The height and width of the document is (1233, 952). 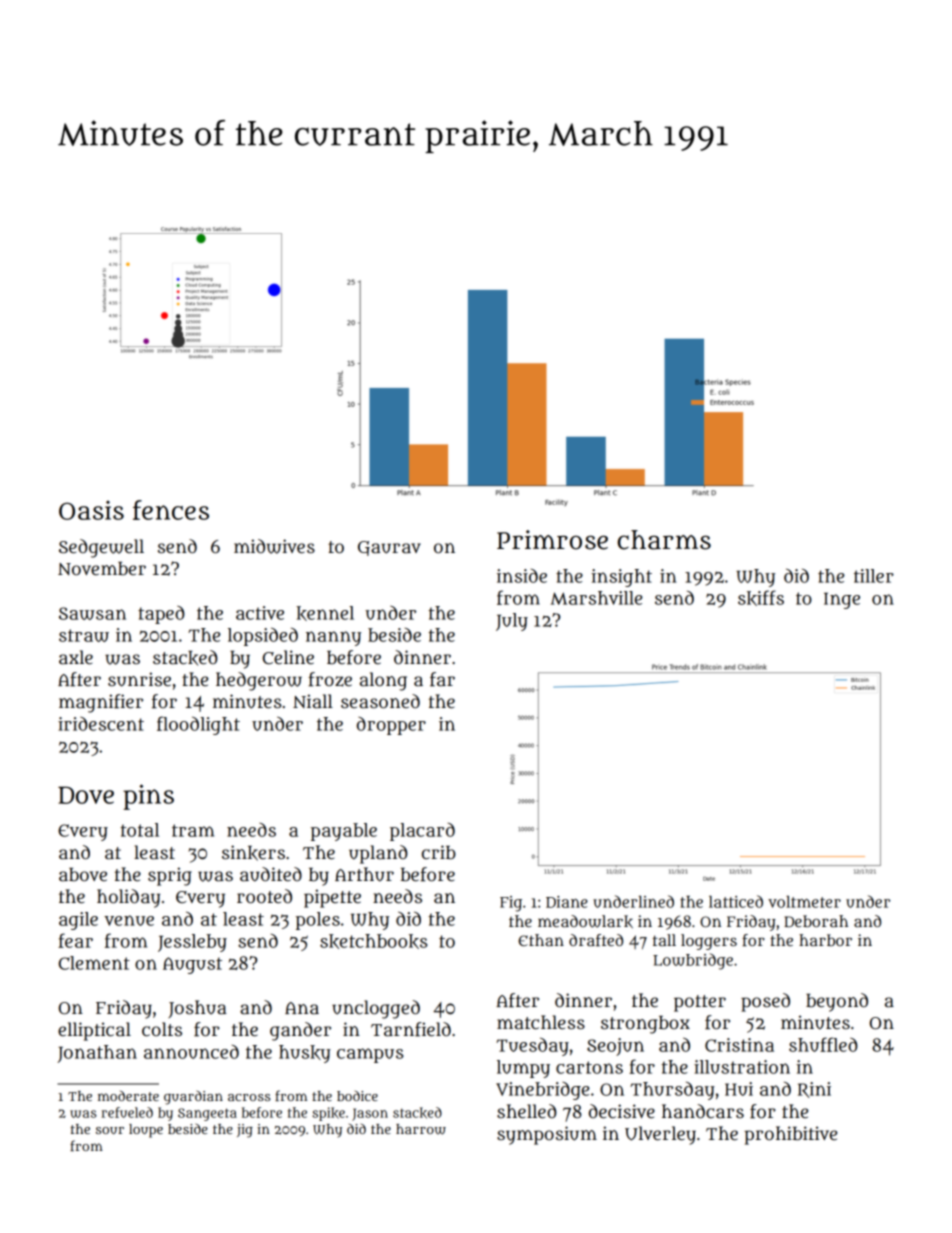 I want to click on skiffs, so click(x=761, y=598).
